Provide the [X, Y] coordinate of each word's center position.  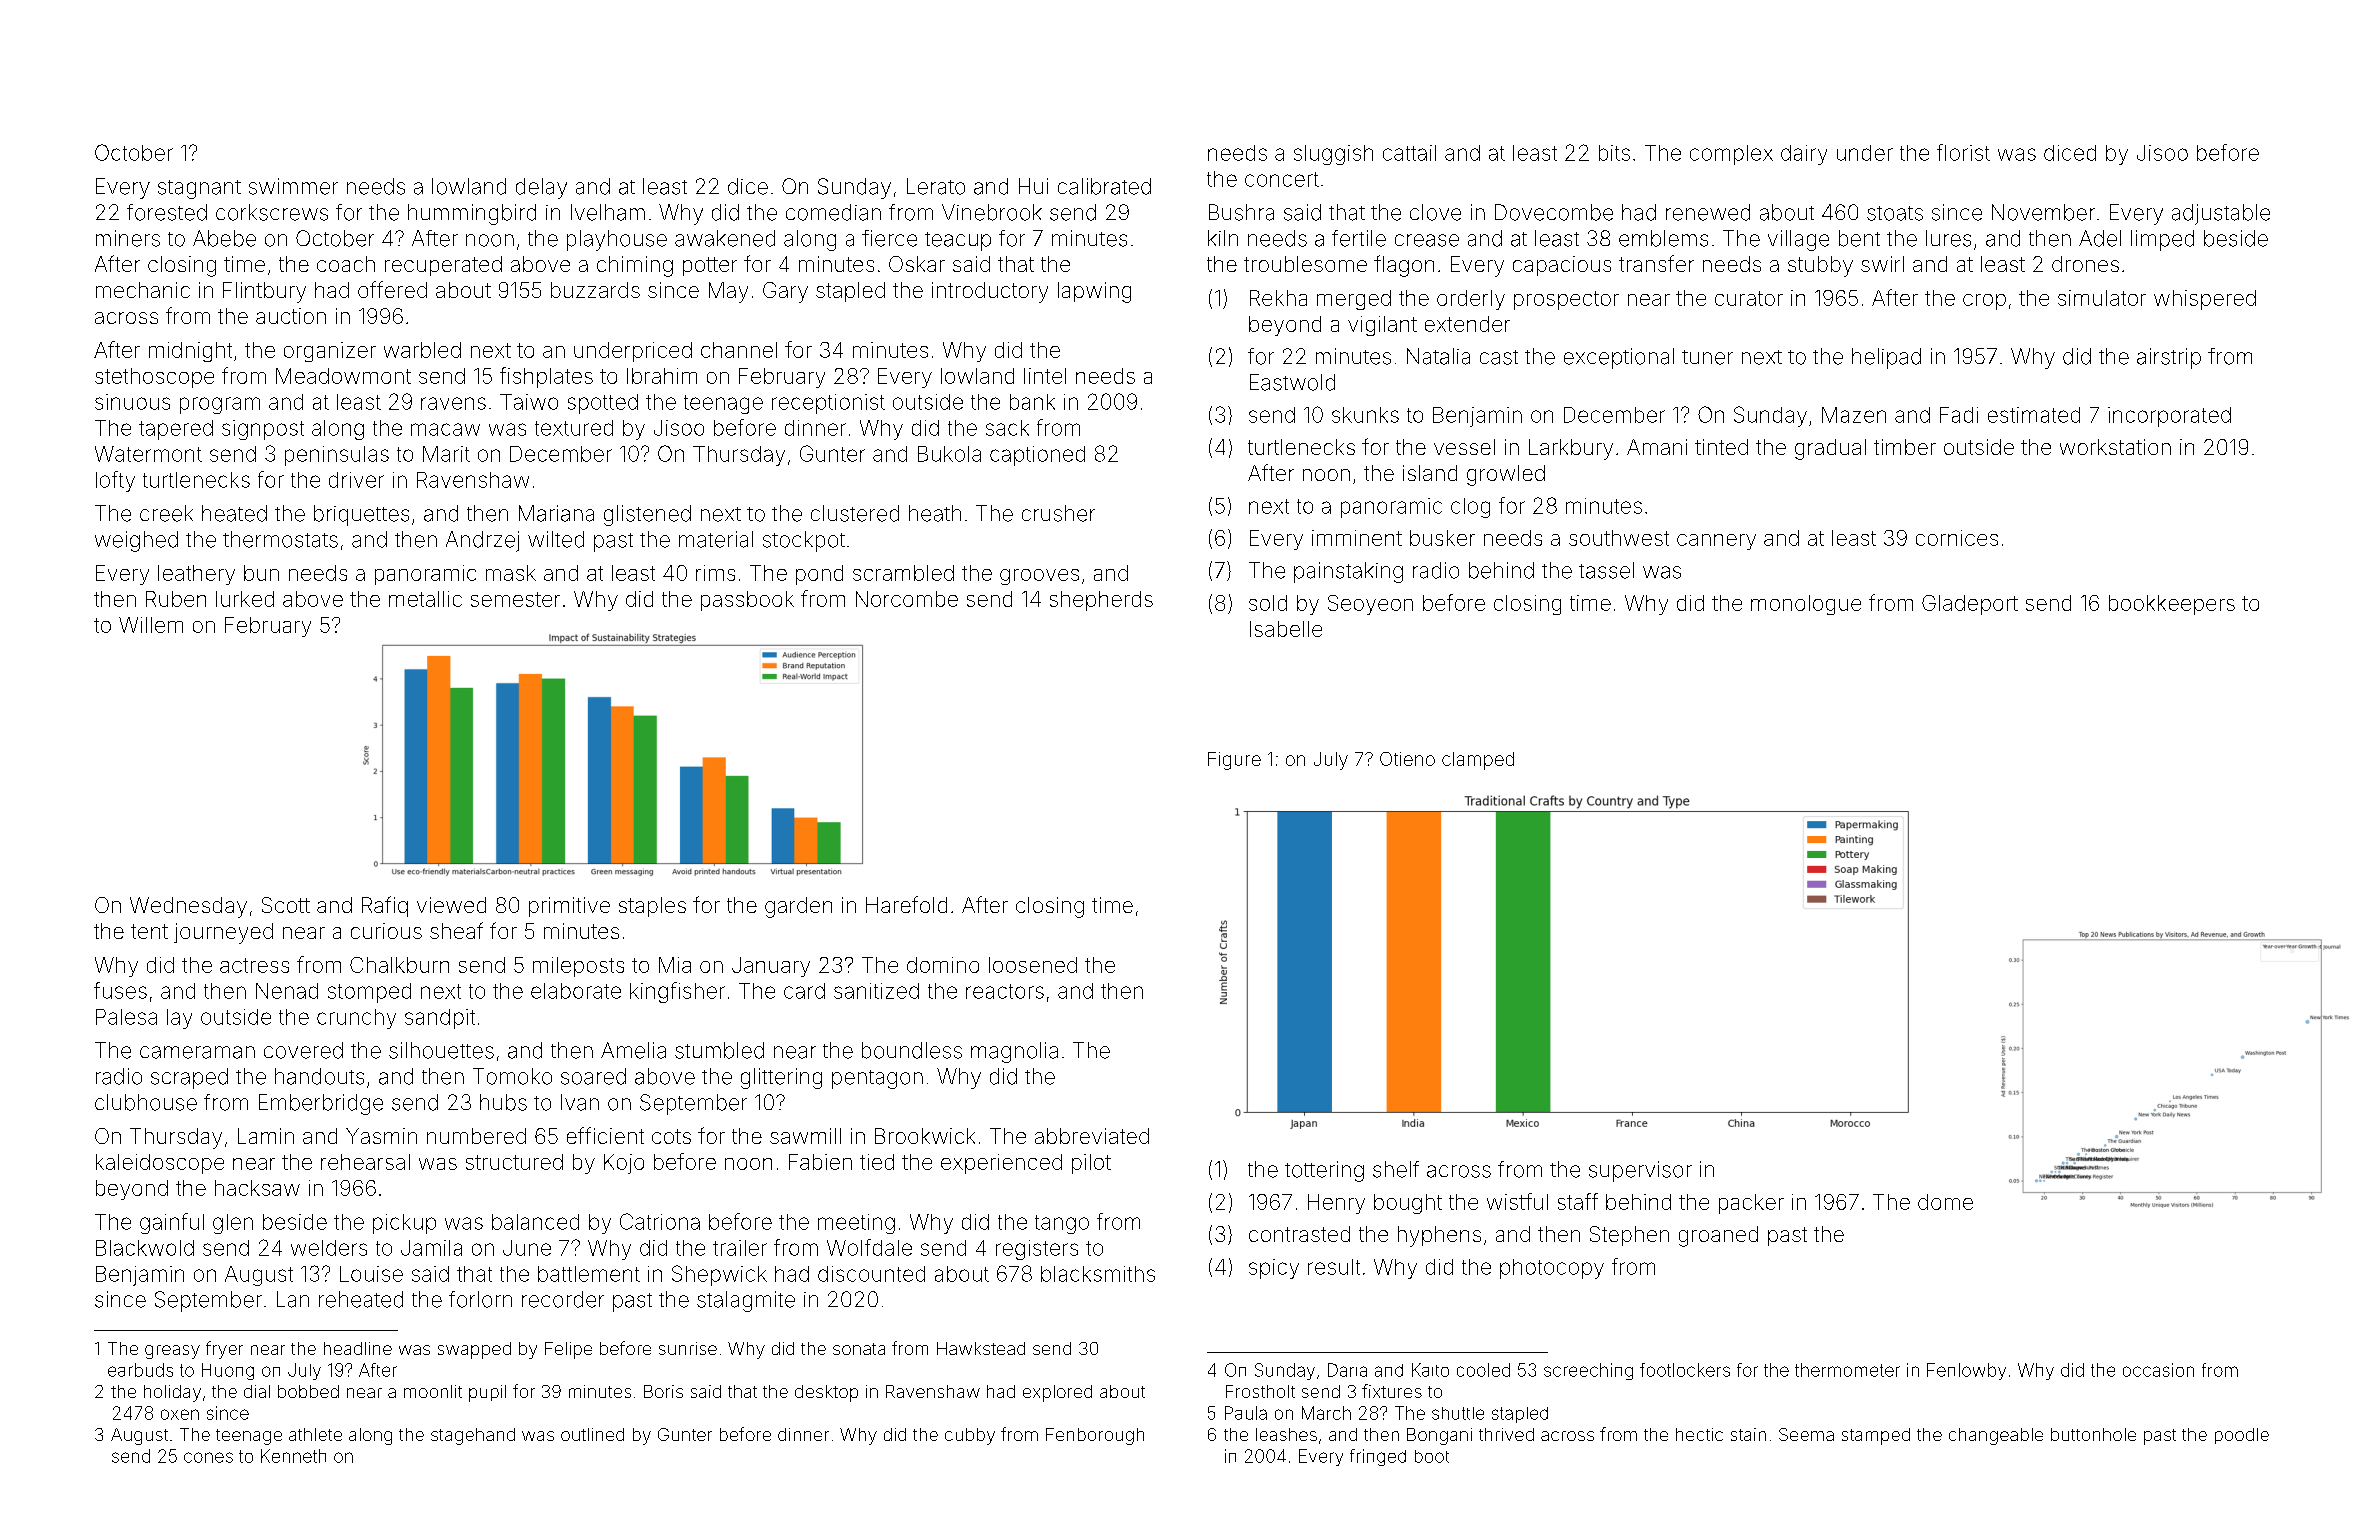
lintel [1045, 376]
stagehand [473, 1436]
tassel [1606, 570]
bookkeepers [2172, 605]
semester [515, 599]
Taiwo [529, 402]
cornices [1957, 538]
